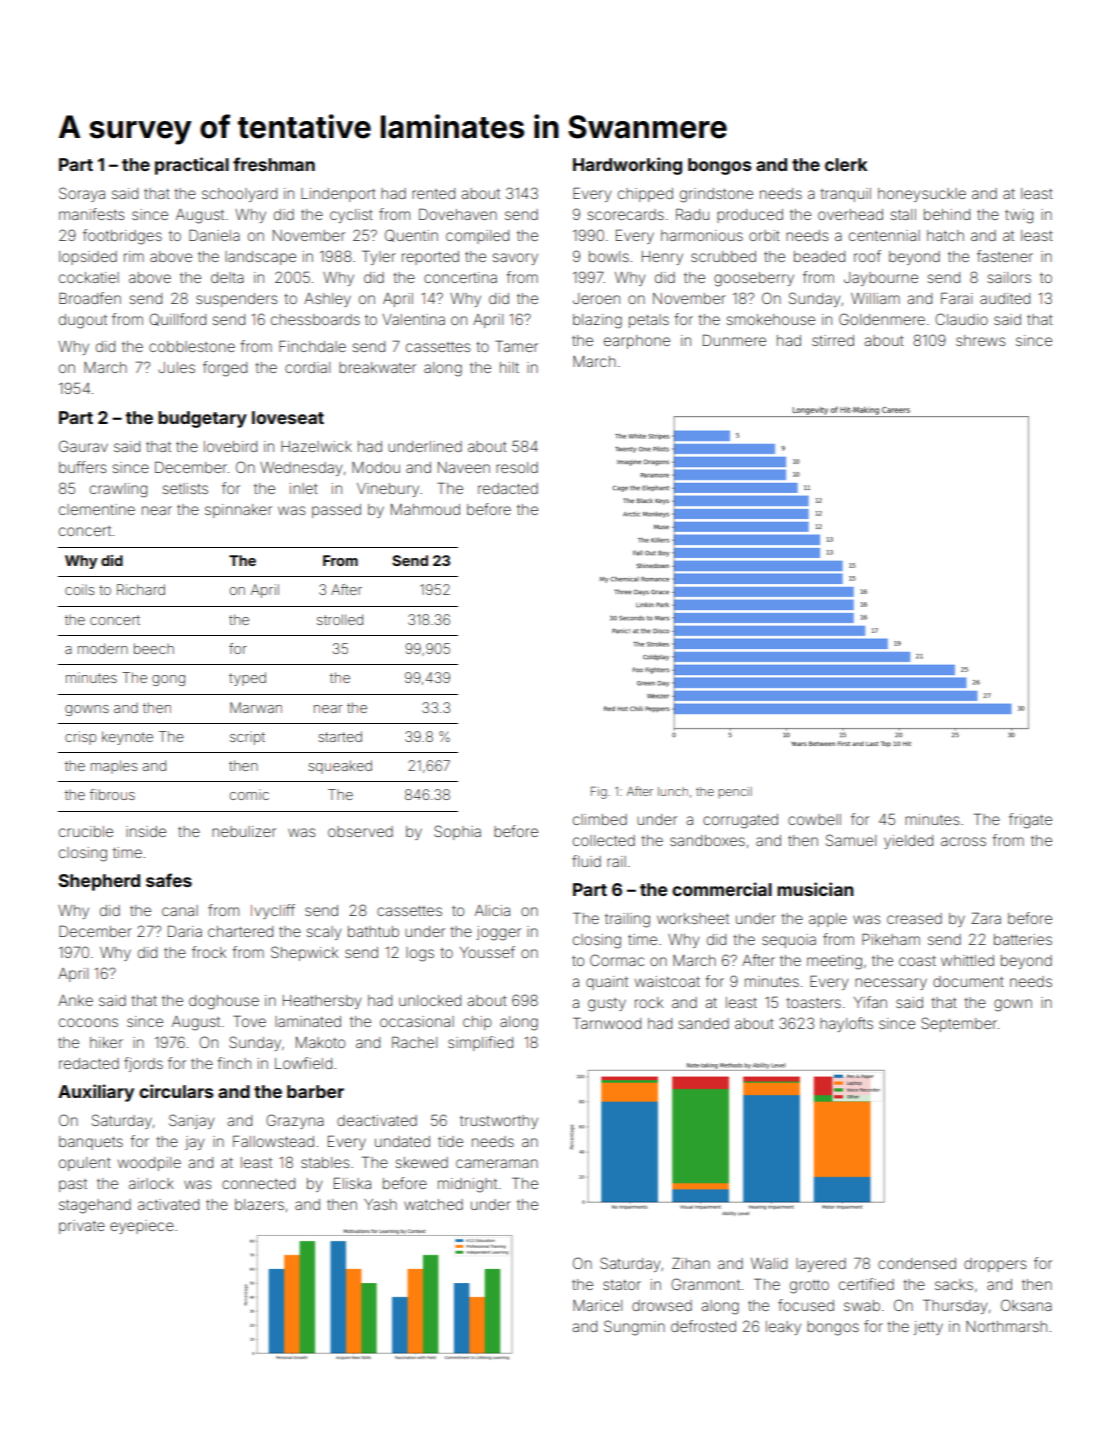 The image size is (1111, 1438). I want to click on private, so click(82, 1227).
